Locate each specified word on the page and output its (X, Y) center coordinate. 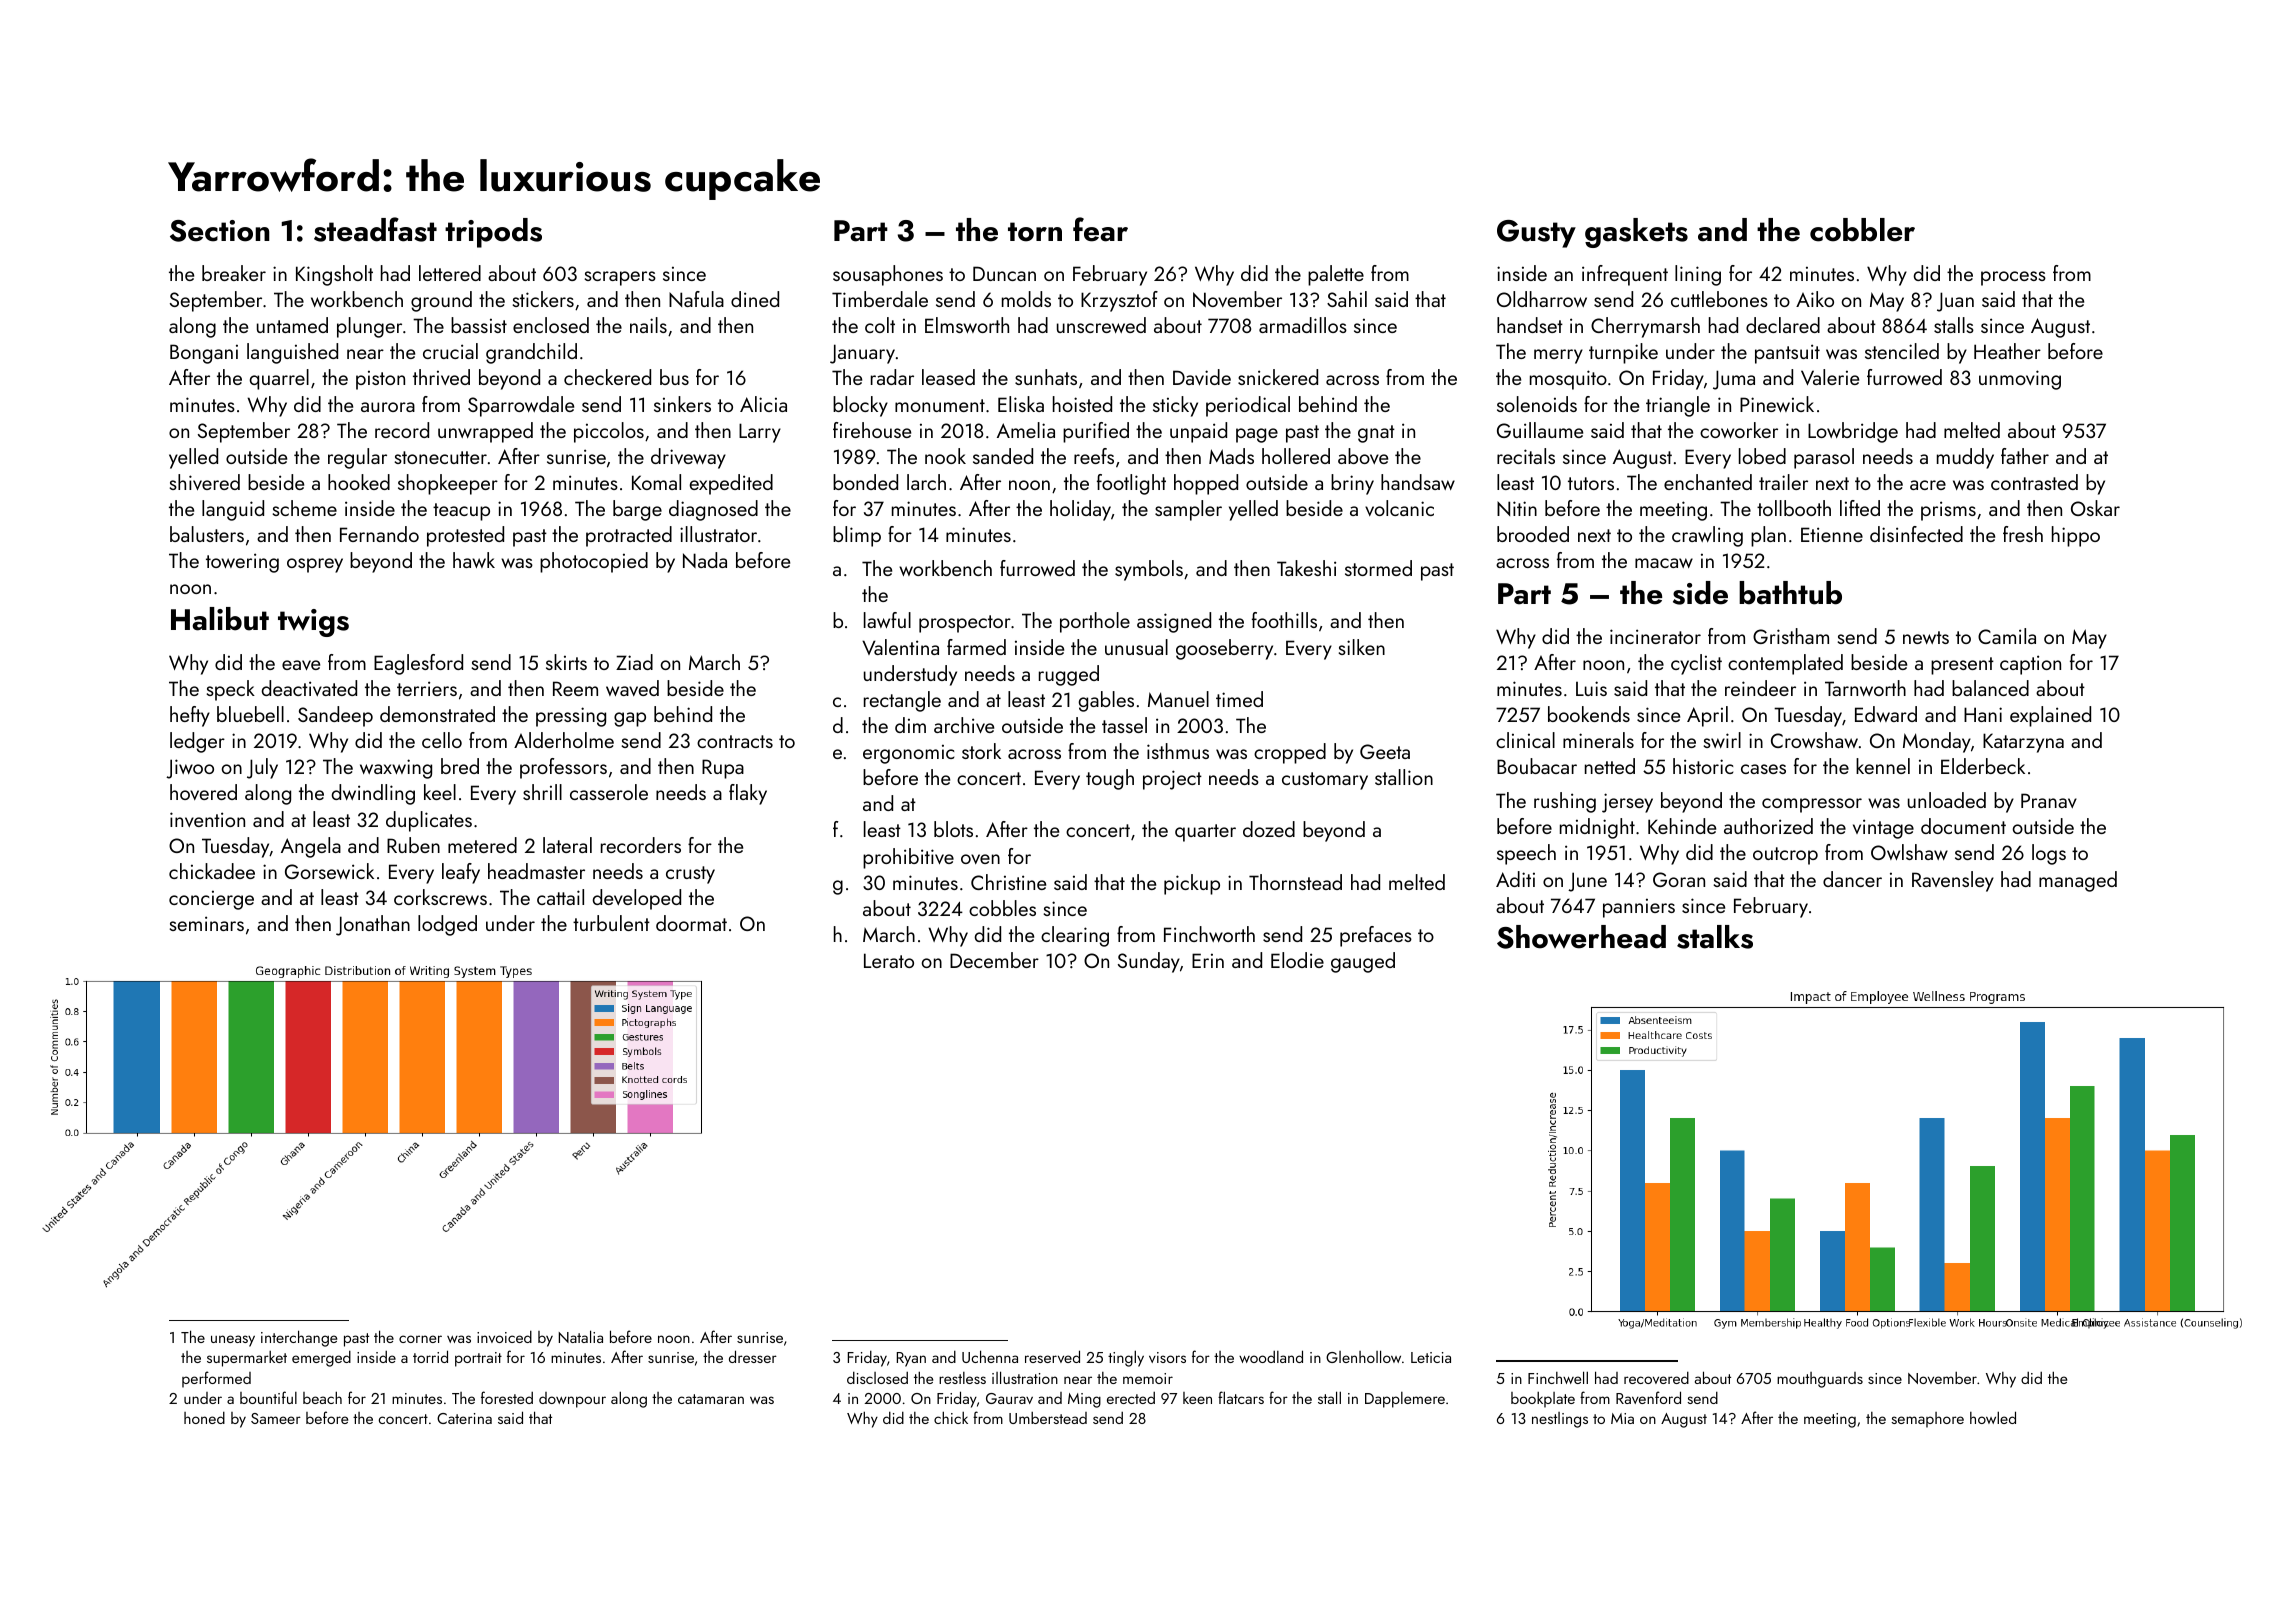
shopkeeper (448, 484)
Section (220, 231)
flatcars (1241, 1397)
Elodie (1297, 960)
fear (1100, 229)
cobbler (1862, 230)
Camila (2007, 636)
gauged (1363, 962)
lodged (447, 925)
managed (2078, 881)
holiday (1080, 510)
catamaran (711, 1399)
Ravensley (1953, 881)
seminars (207, 923)
